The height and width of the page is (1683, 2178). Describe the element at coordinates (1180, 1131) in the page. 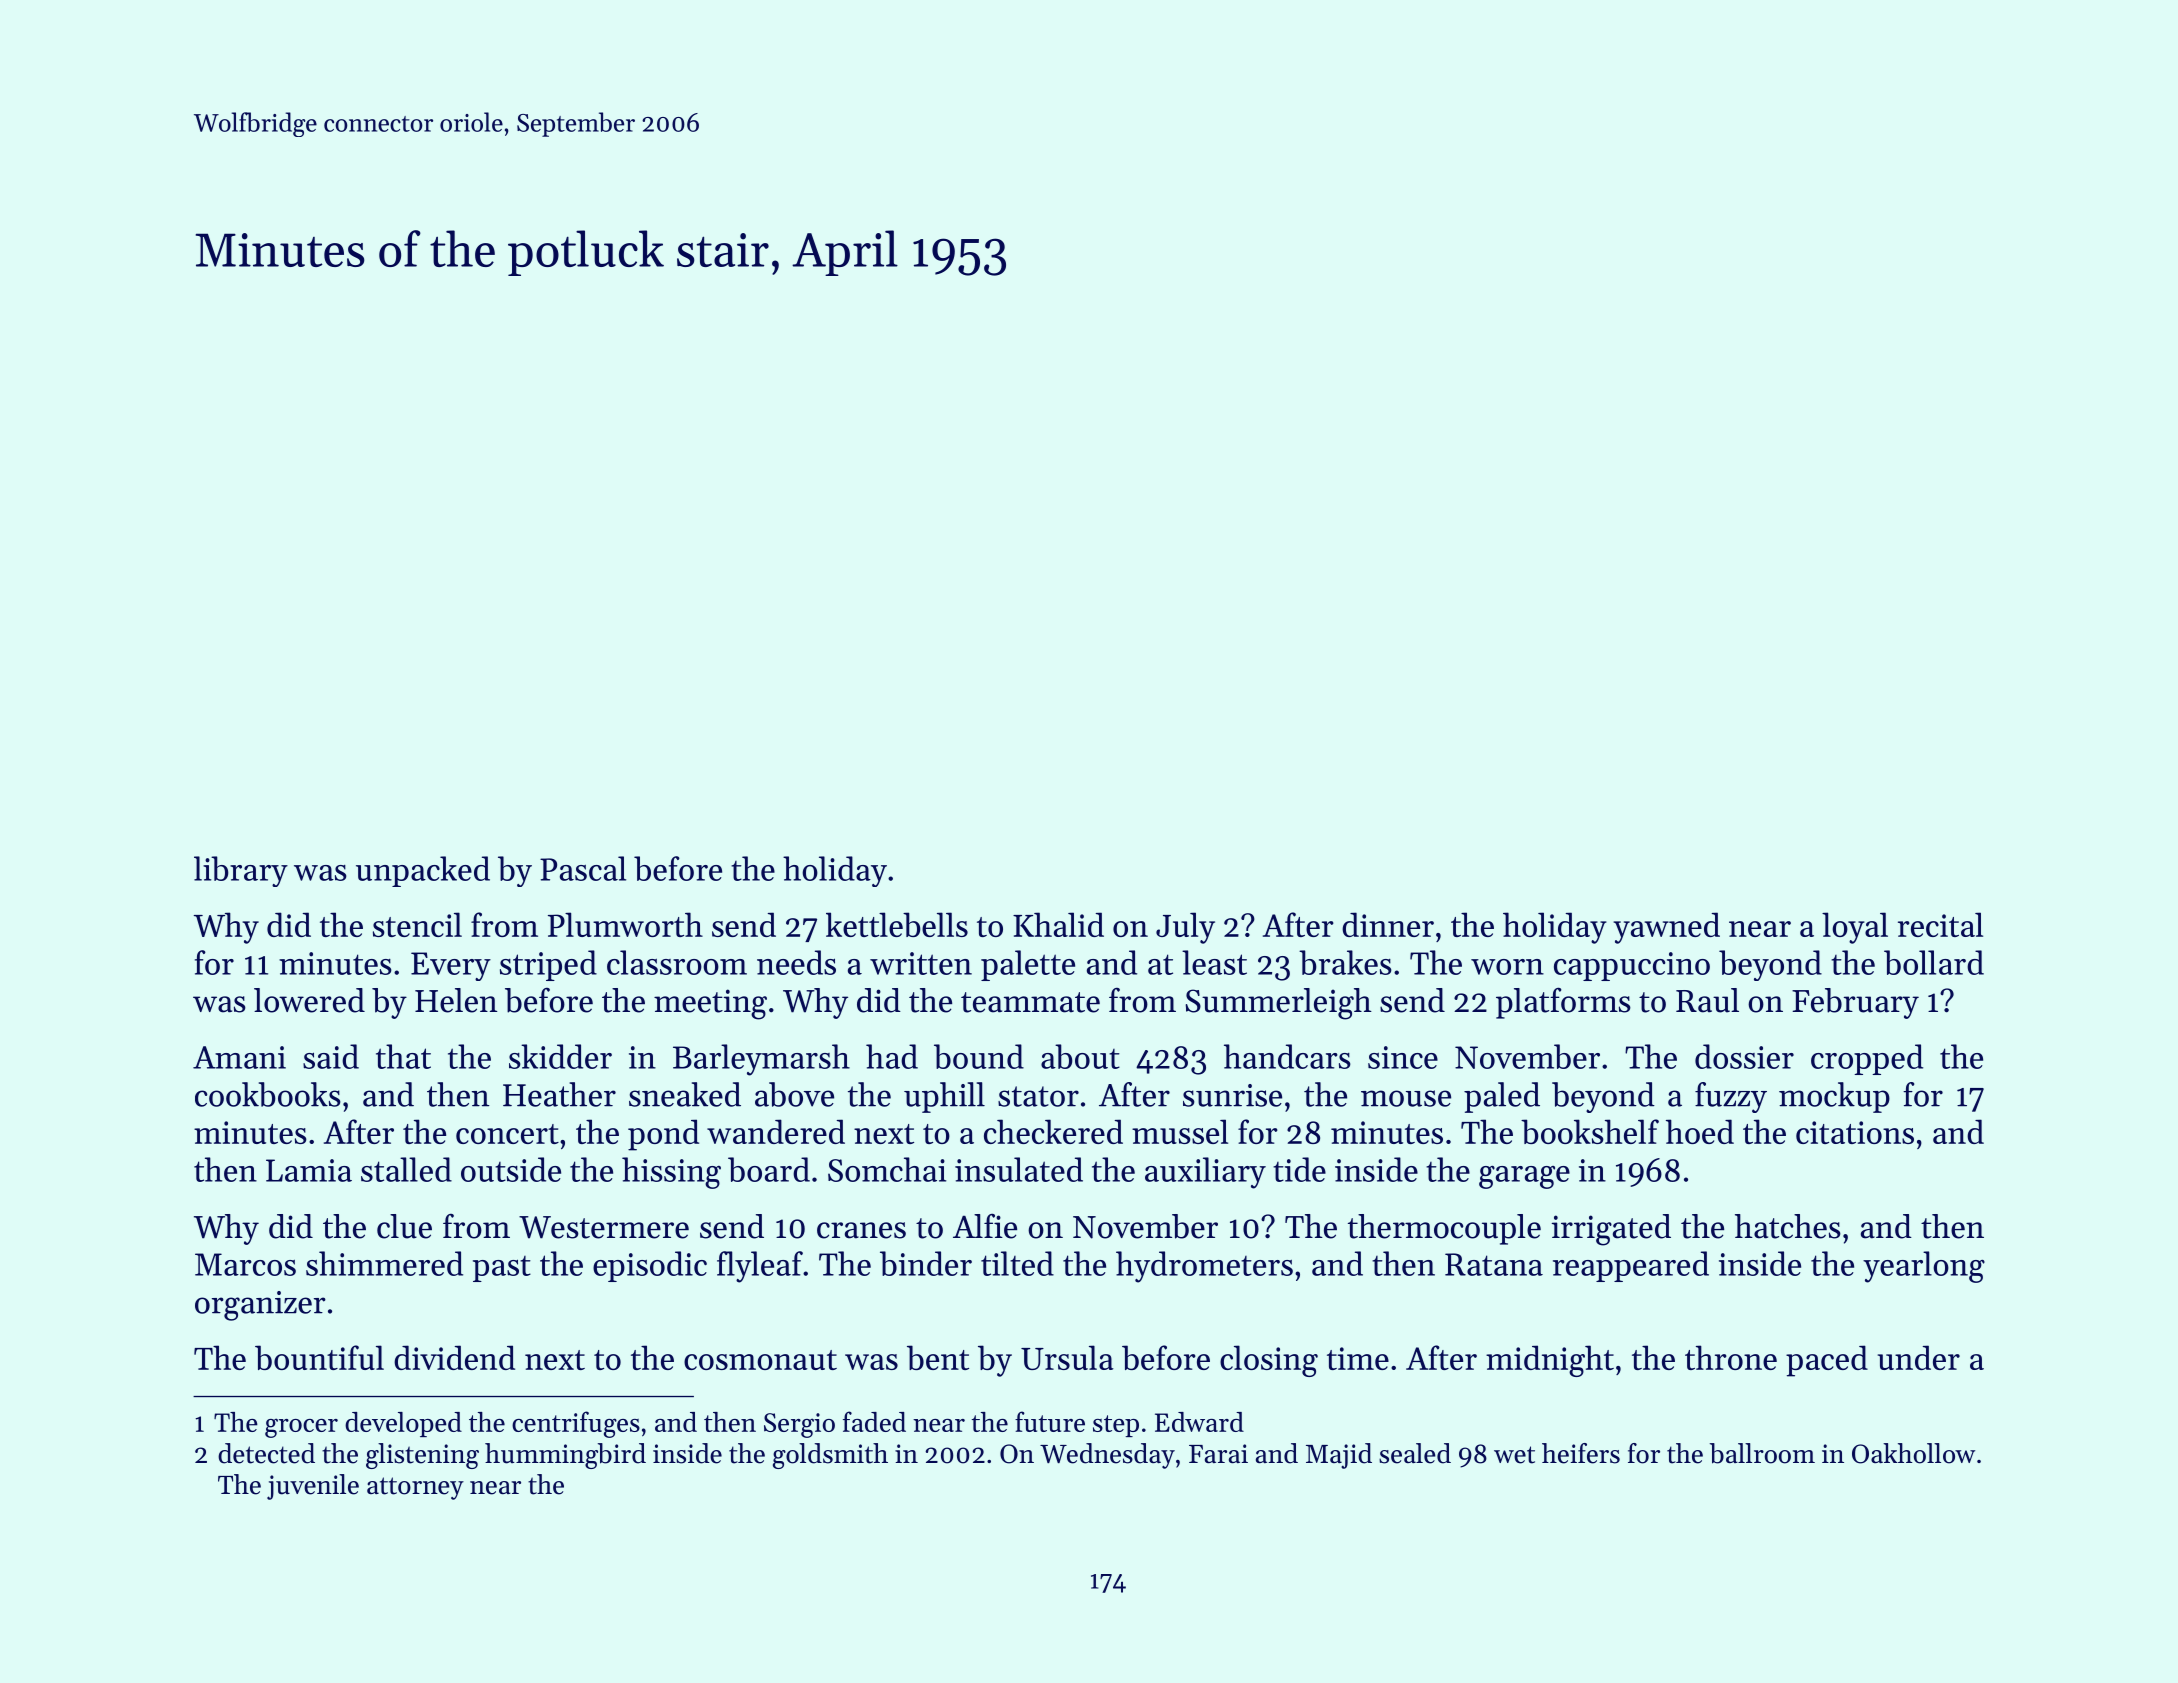

I see `mussel` at that location.
